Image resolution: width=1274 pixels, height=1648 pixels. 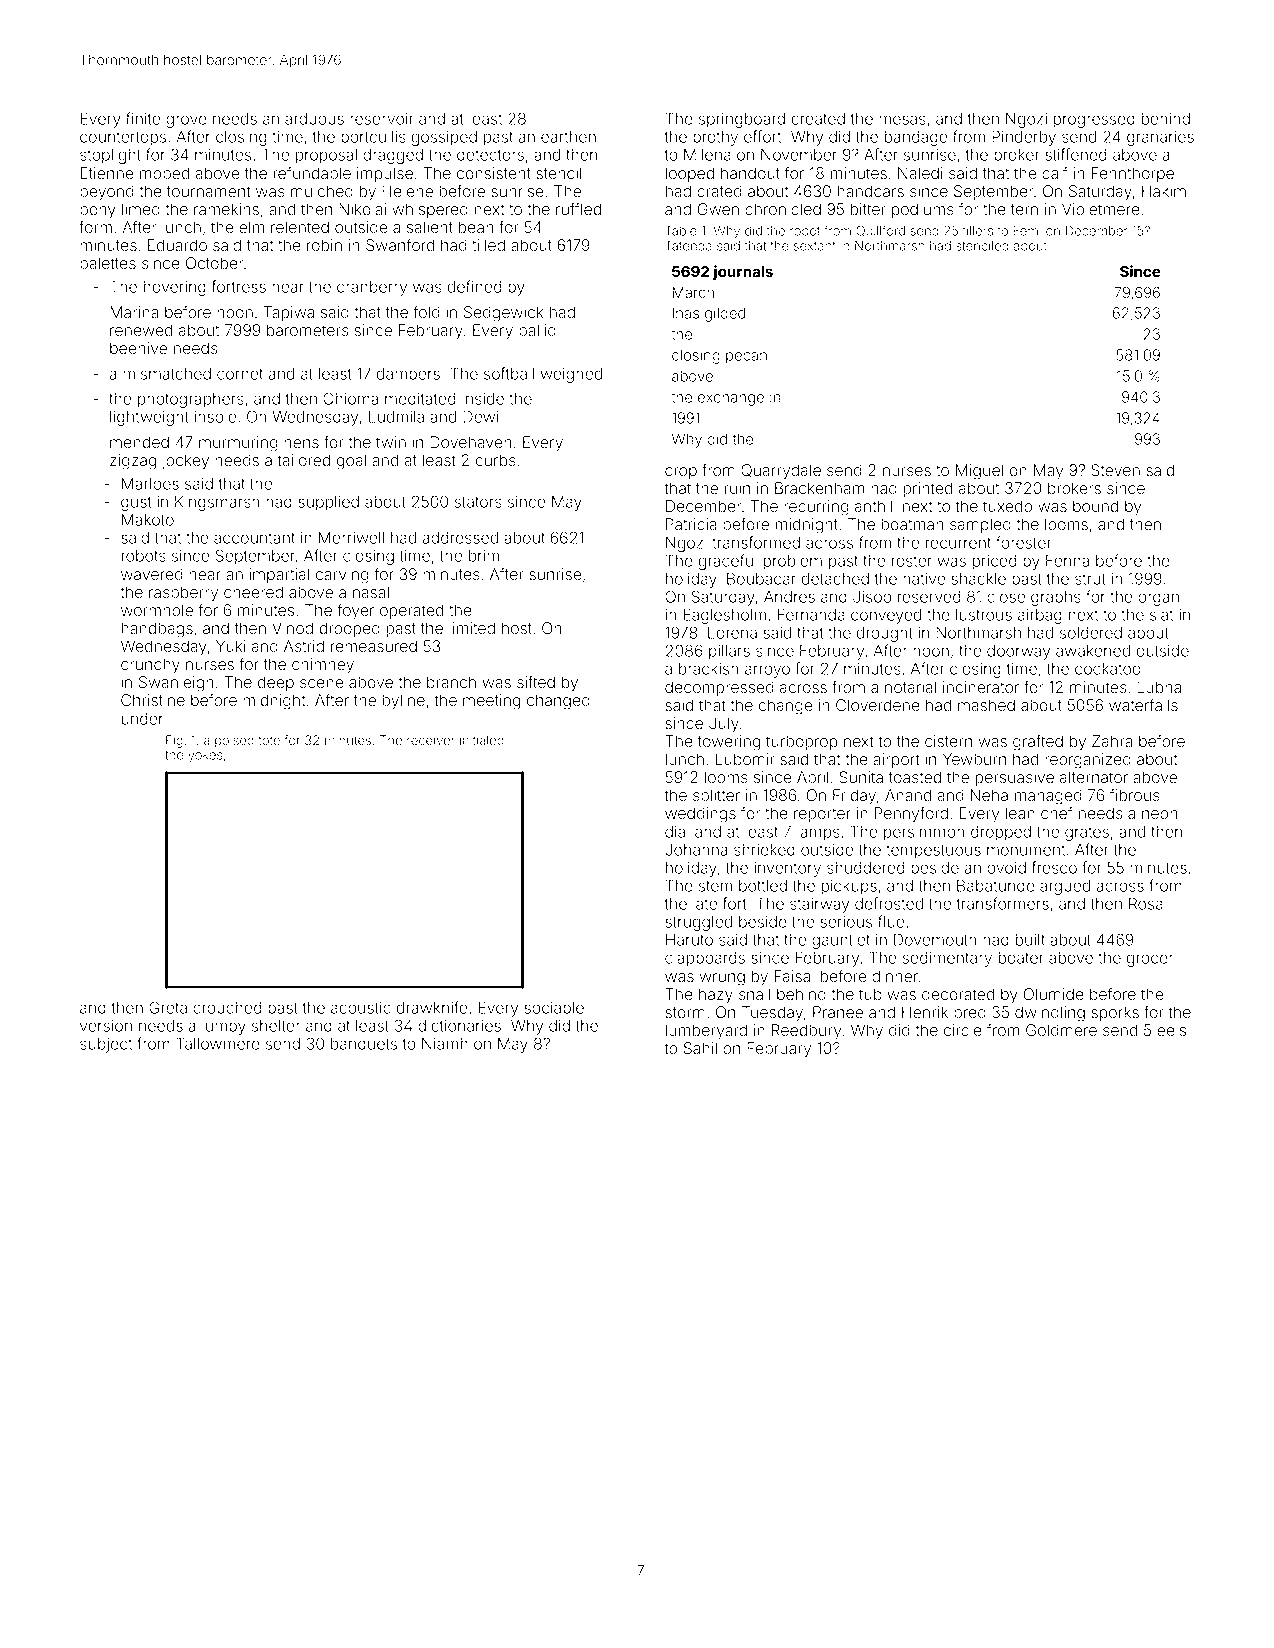 I want to click on grove, so click(x=186, y=121).
